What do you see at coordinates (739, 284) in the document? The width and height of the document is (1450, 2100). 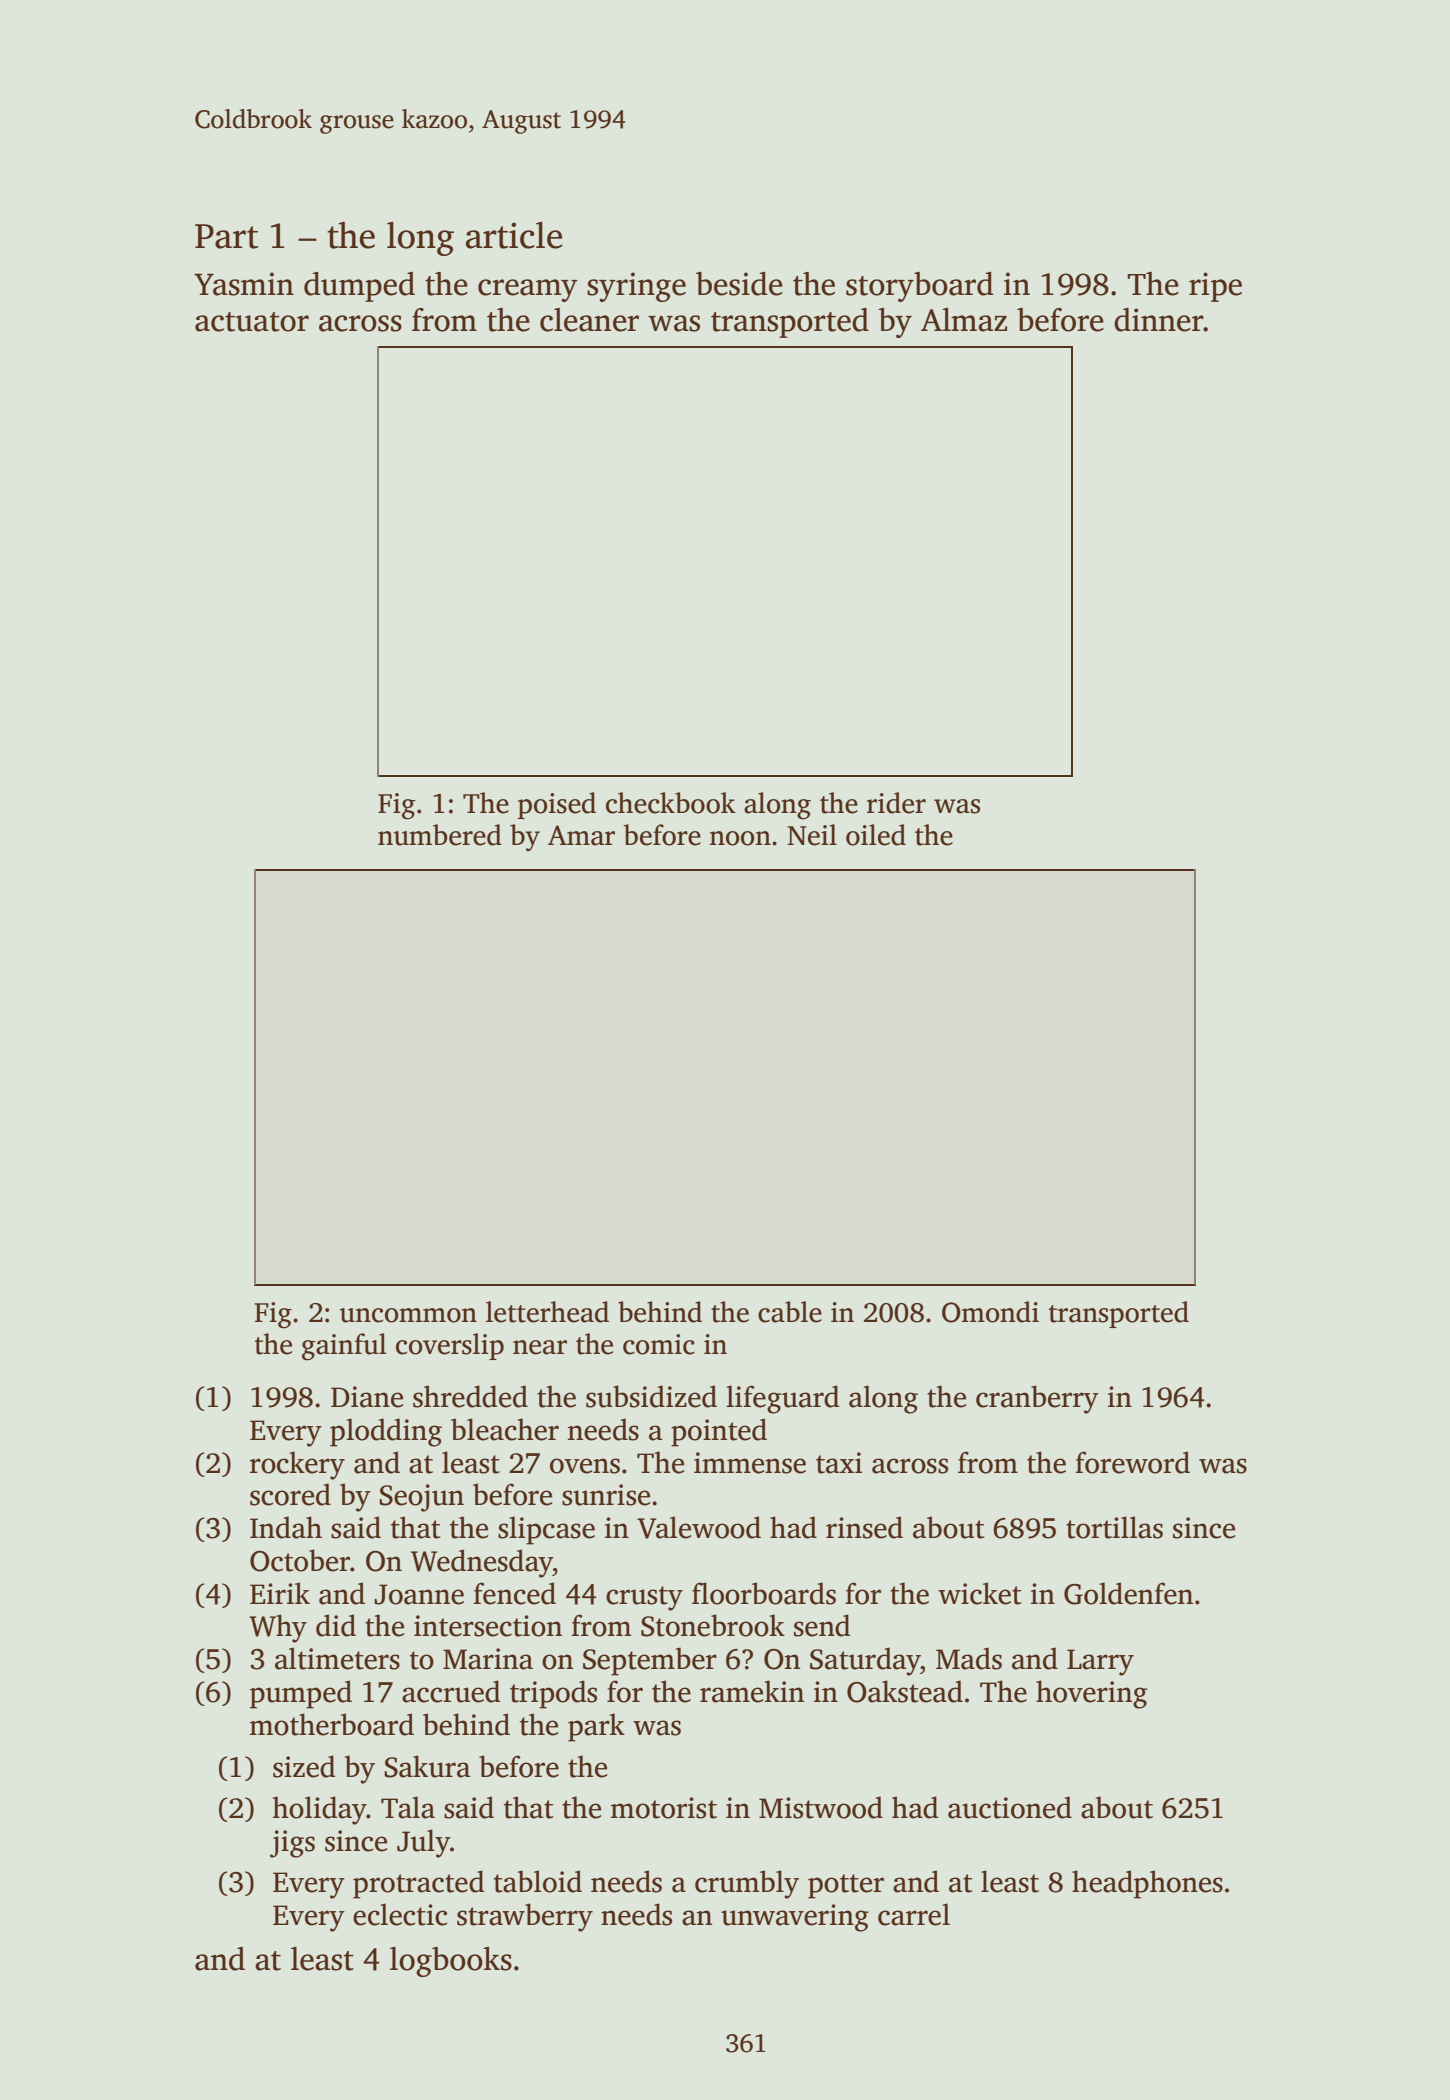 I see `beside` at bounding box center [739, 284].
